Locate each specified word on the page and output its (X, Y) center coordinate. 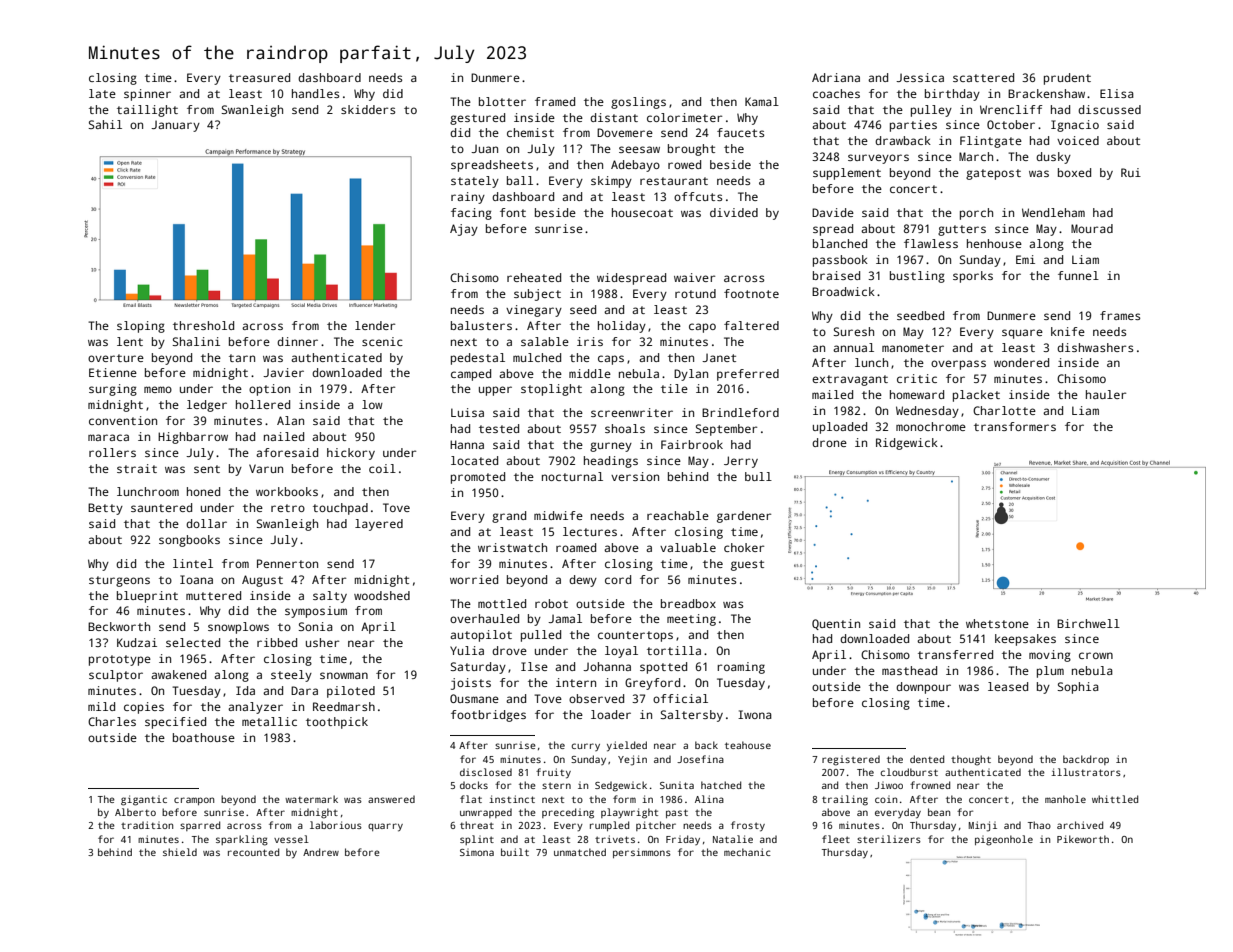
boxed (1074, 172)
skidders (368, 109)
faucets (740, 132)
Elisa (1117, 93)
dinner (297, 341)
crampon (194, 801)
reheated (534, 277)
